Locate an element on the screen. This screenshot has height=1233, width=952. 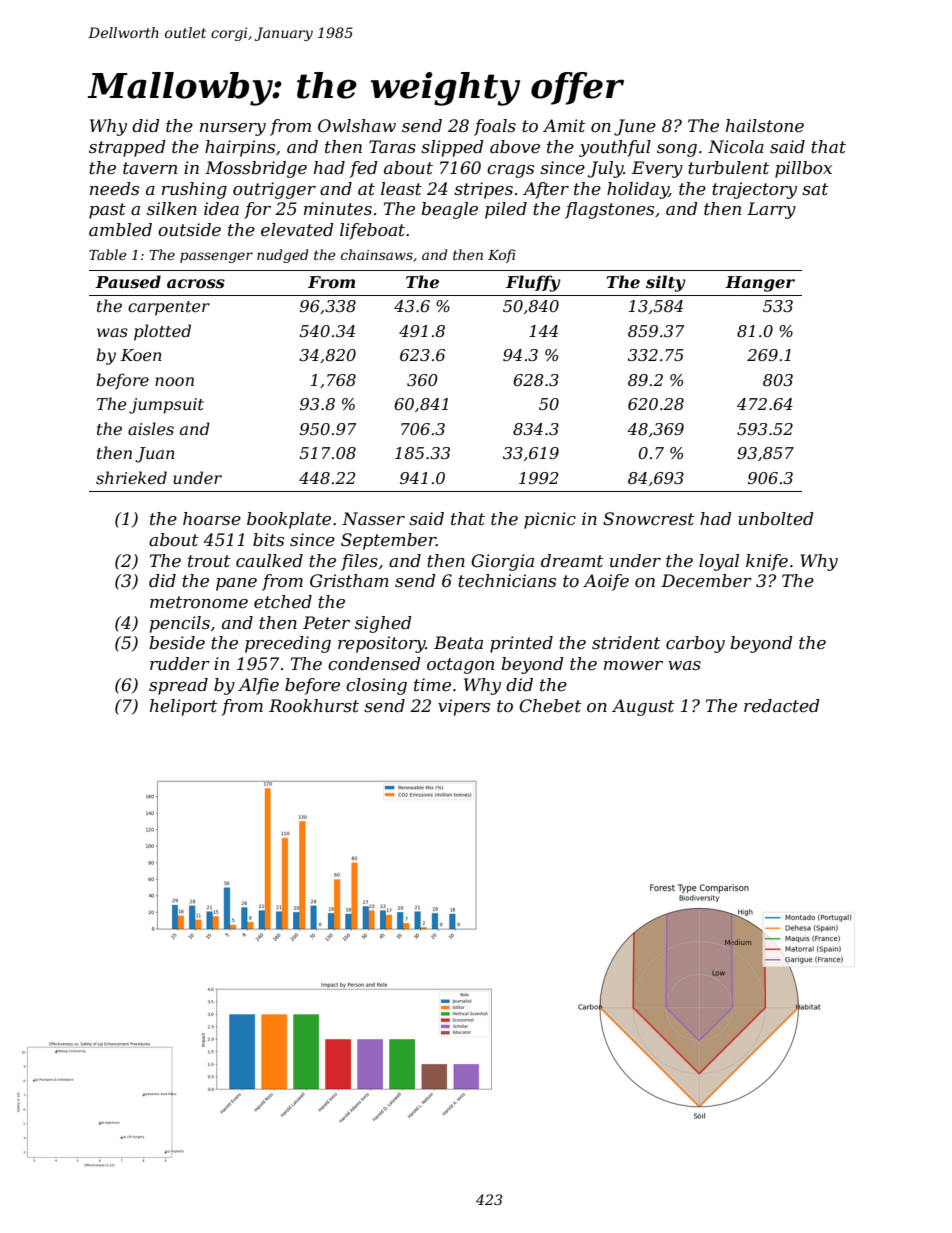
hailstone is located at coordinates (765, 126).
